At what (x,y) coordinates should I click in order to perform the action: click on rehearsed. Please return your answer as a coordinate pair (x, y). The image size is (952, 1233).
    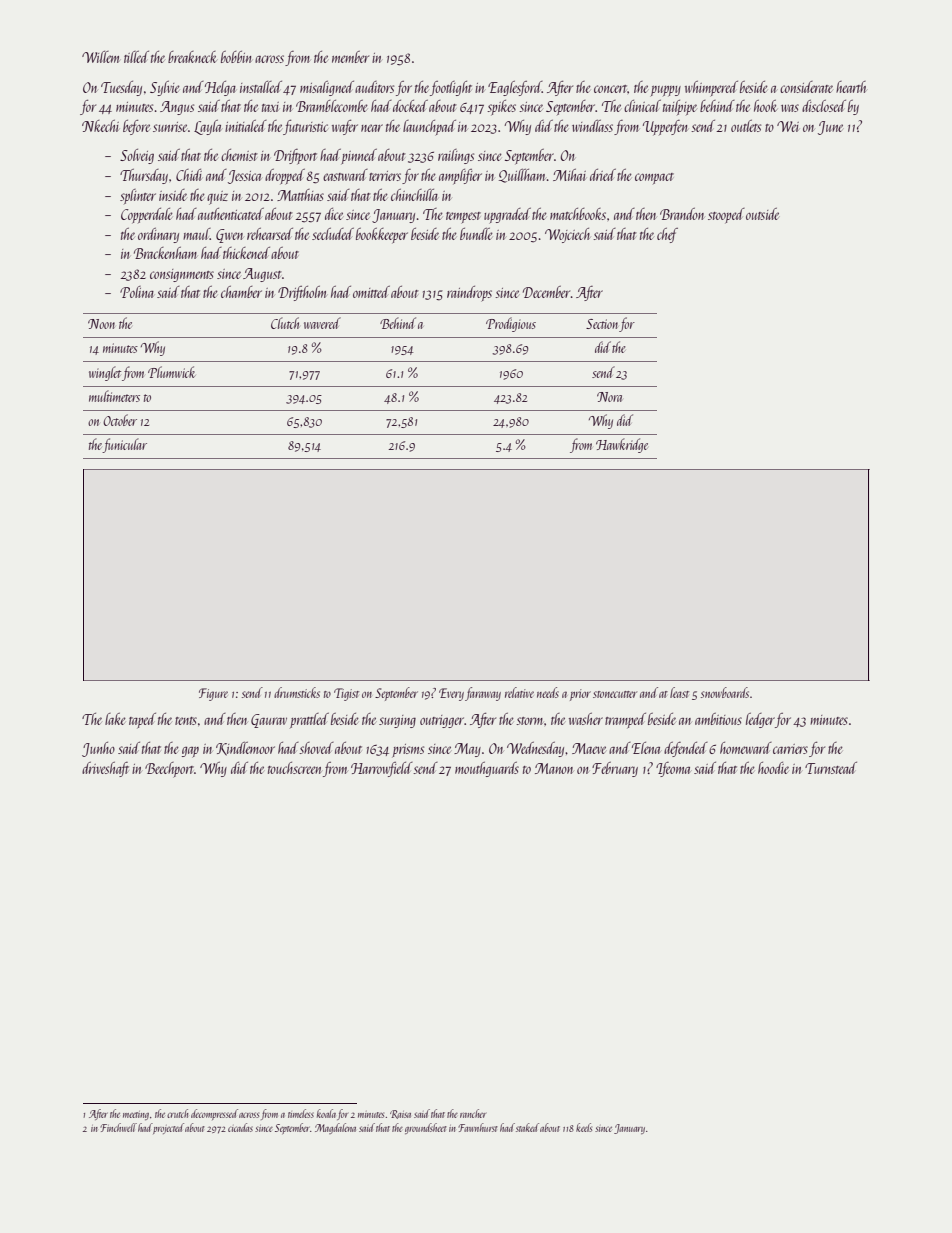
    Looking at the image, I should click on (270, 234).
